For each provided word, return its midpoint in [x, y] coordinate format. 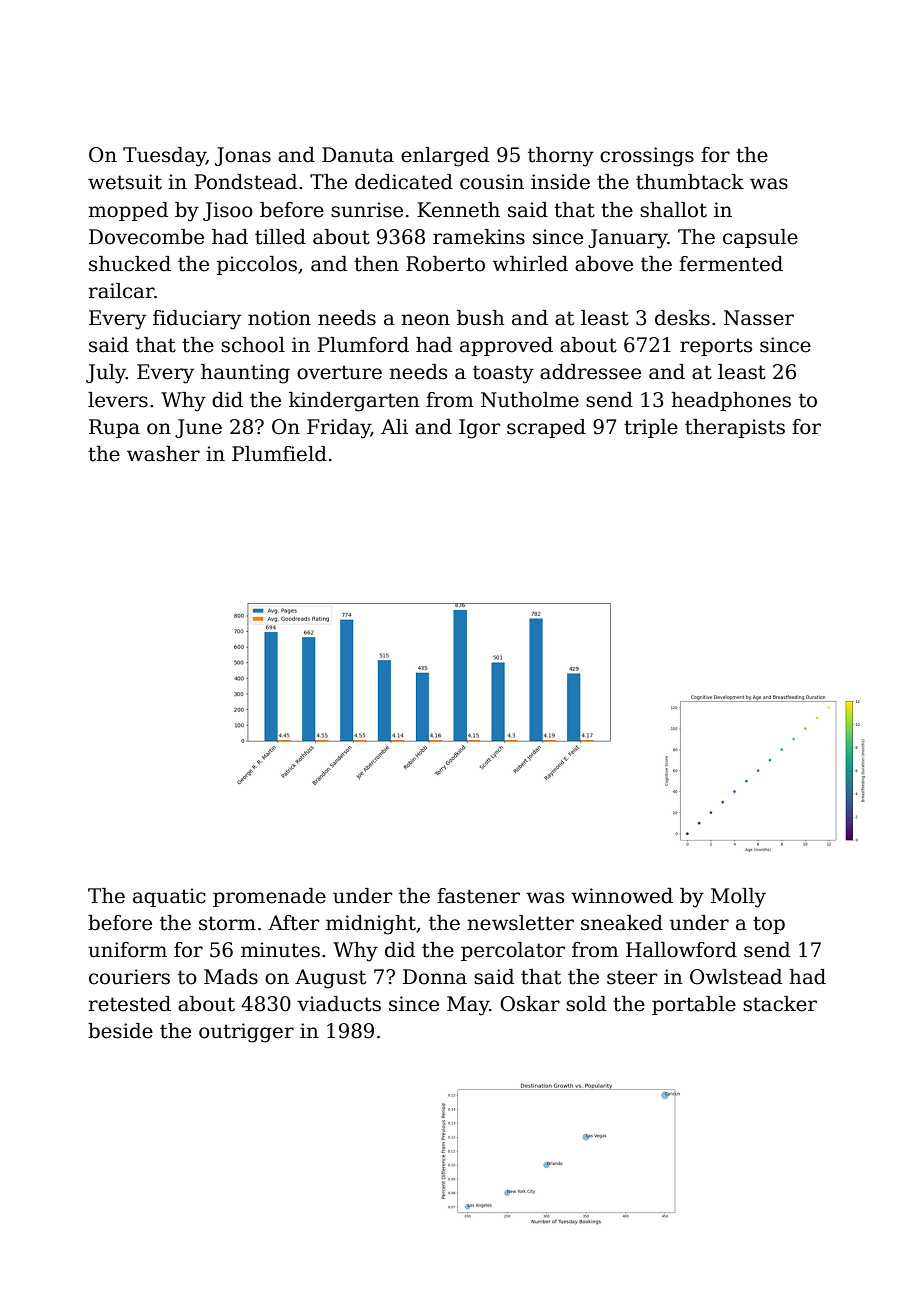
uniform [127, 950]
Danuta [358, 155]
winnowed [622, 896]
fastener [478, 896]
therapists [735, 428]
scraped [546, 428]
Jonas [243, 156]
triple [651, 428]
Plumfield [279, 454]
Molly [738, 898]
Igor [479, 429]
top [769, 925]
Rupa [114, 428]
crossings [647, 157]
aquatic [169, 897]
